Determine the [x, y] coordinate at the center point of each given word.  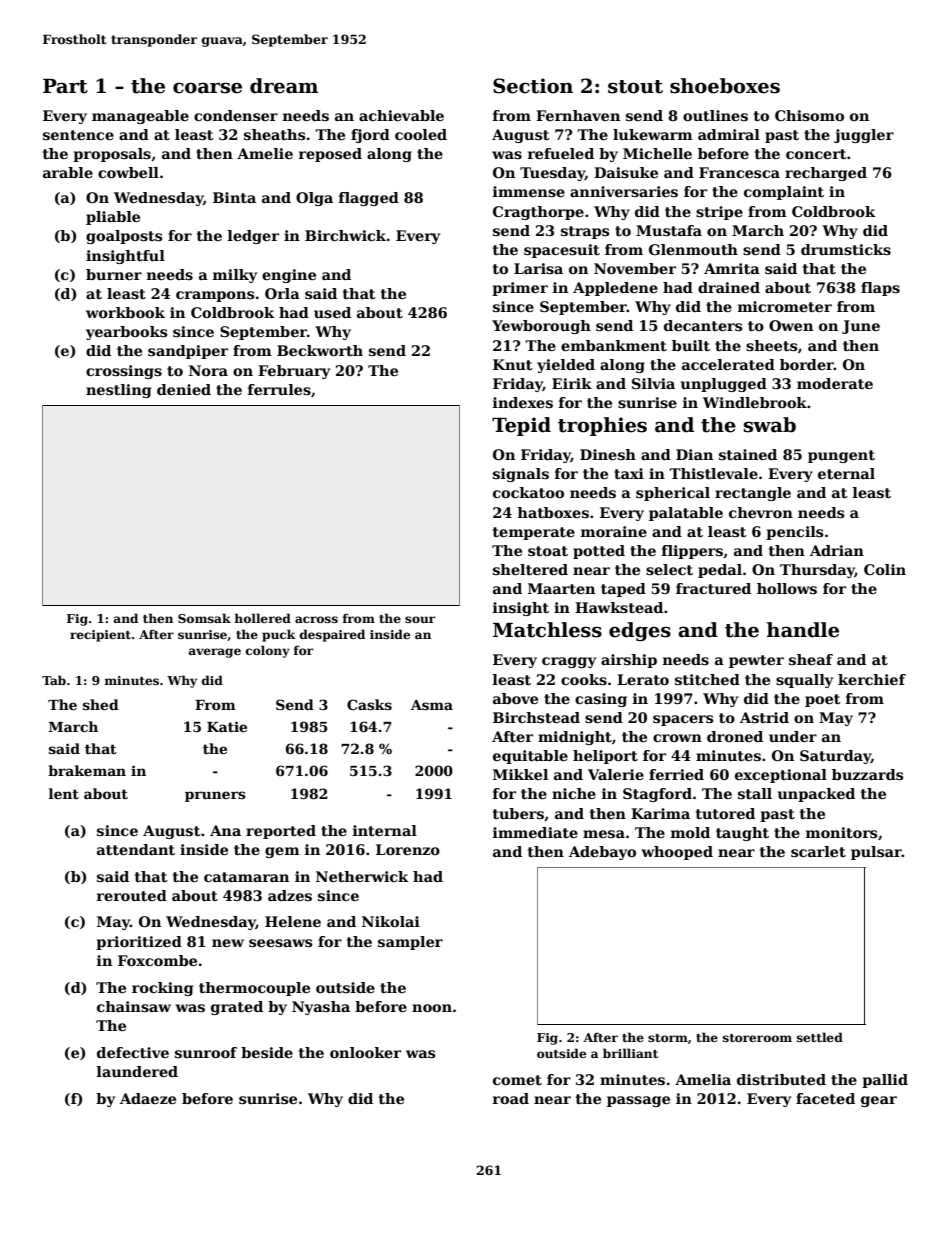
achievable [401, 115]
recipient [100, 636]
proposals [112, 155]
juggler [864, 136]
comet [517, 1080]
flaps [880, 289]
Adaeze [148, 1098]
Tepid [521, 426]
